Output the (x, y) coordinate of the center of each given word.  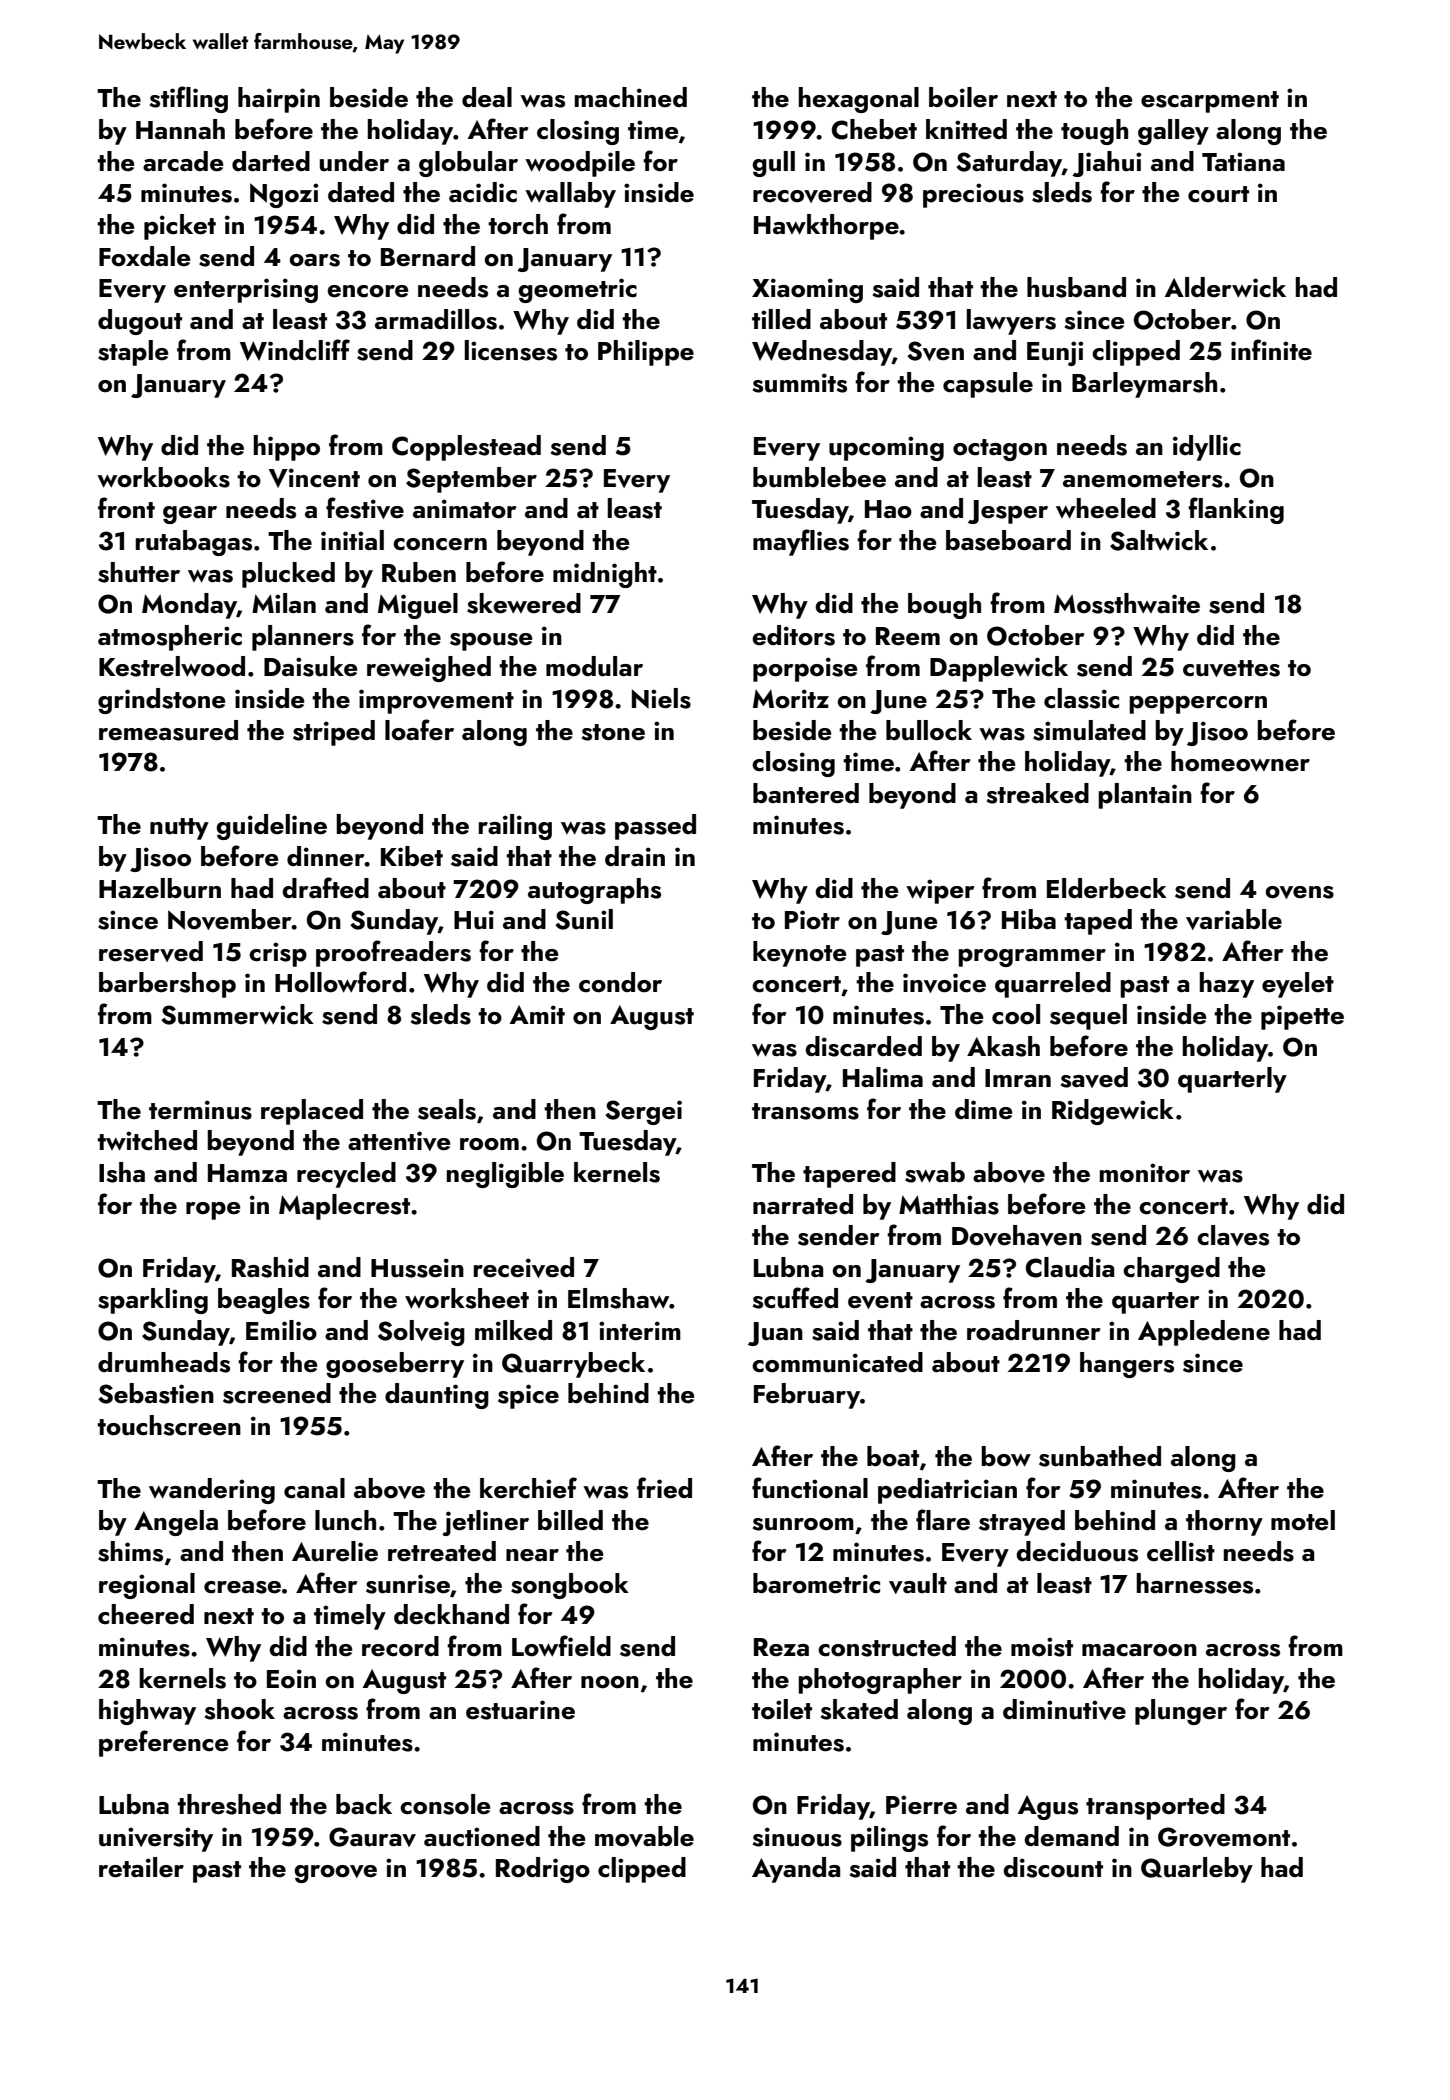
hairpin (279, 100)
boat (893, 1456)
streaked (1038, 793)
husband (1076, 287)
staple (133, 353)
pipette (1302, 1017)
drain (635, 856)
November (230, 919)
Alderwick (1225, 287)
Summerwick (238, 1014)
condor (620, 982)
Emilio (281, 1330)
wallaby (570, 195)
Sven (936, 351)
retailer (141, 1867)
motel (1303, 1520)
